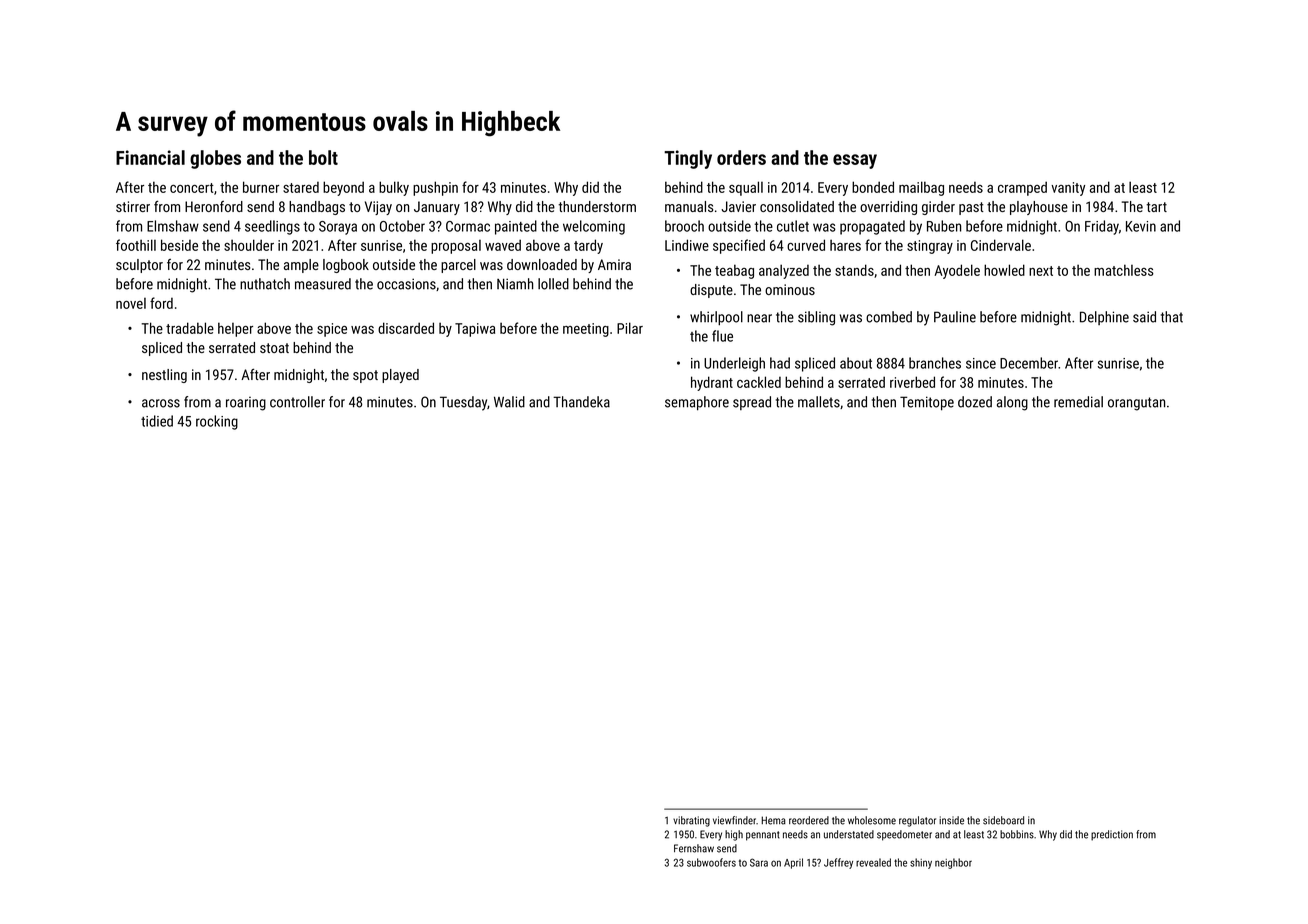 This document has height=924, width=1308. What do you see at coordinates (734, 820) in the document?
I see `viewfinder` at bounding box center [734, 820].
